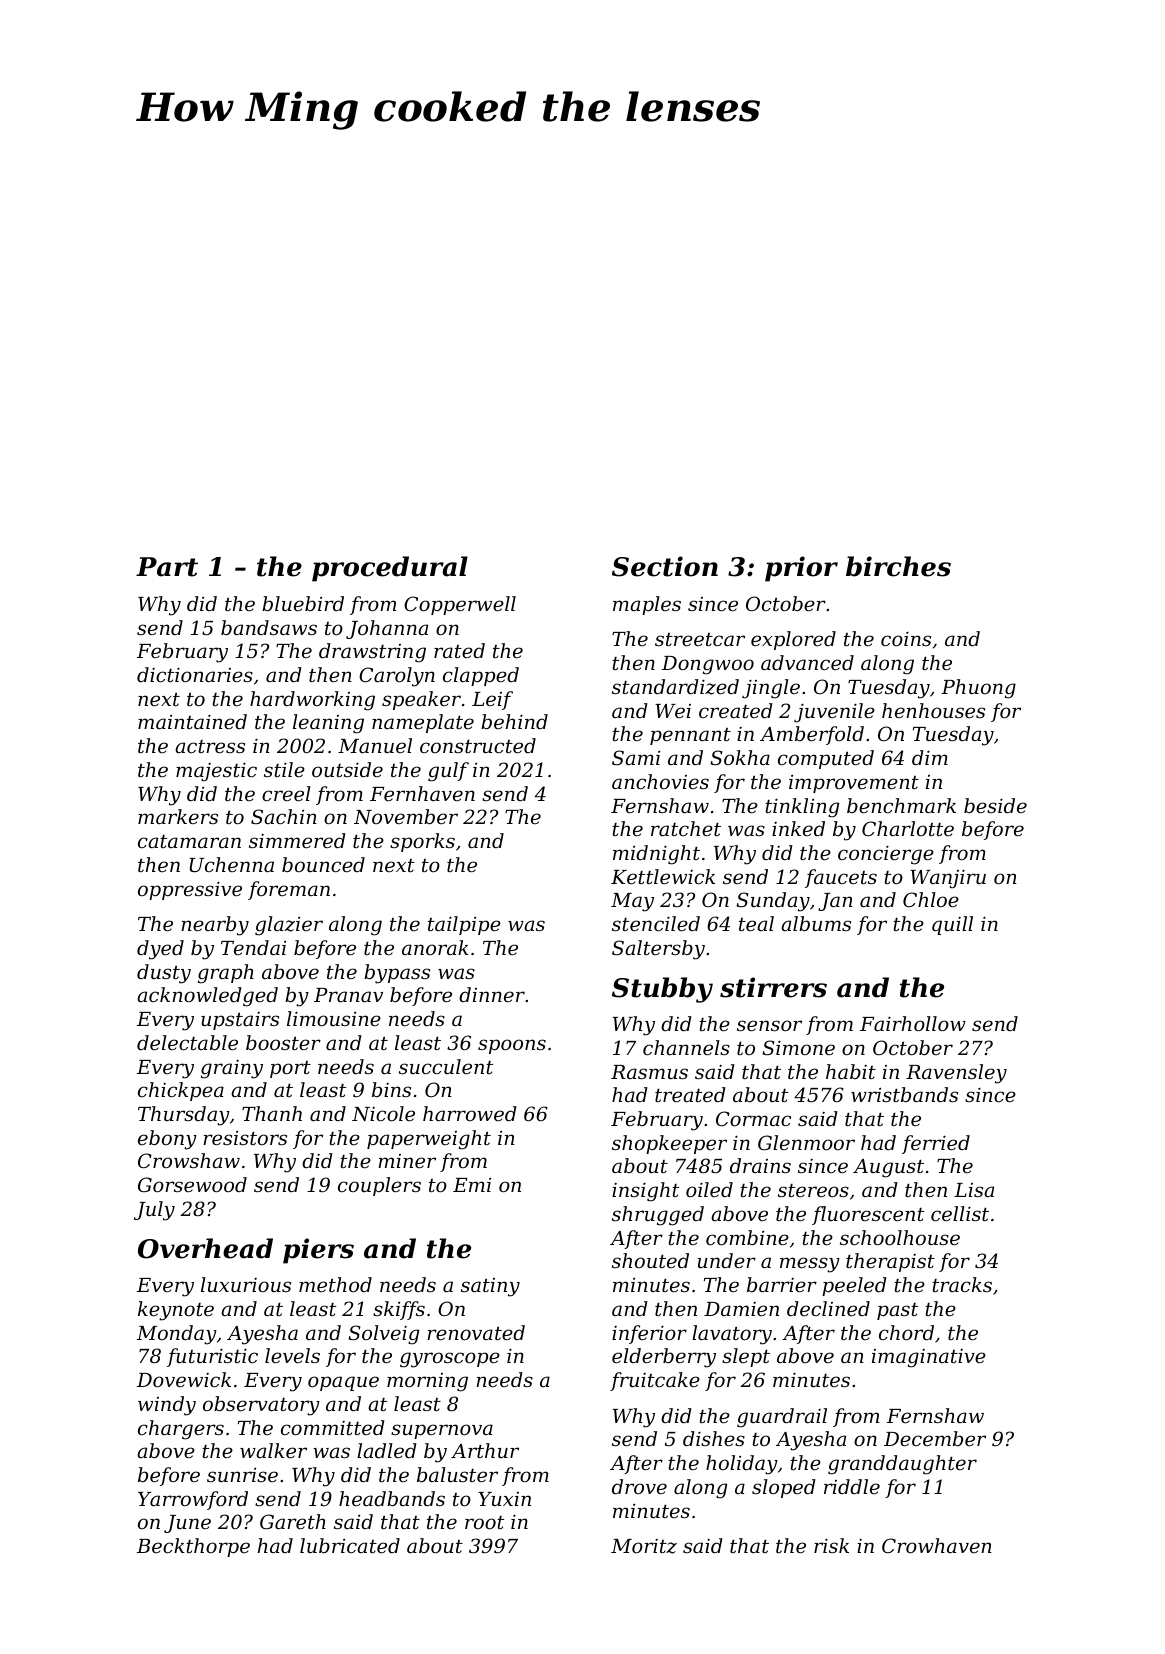 The image size is (1165, 1654). Describe the element at coordinates (387, 1450) in the screenshot. I see `ladled` at that location.
